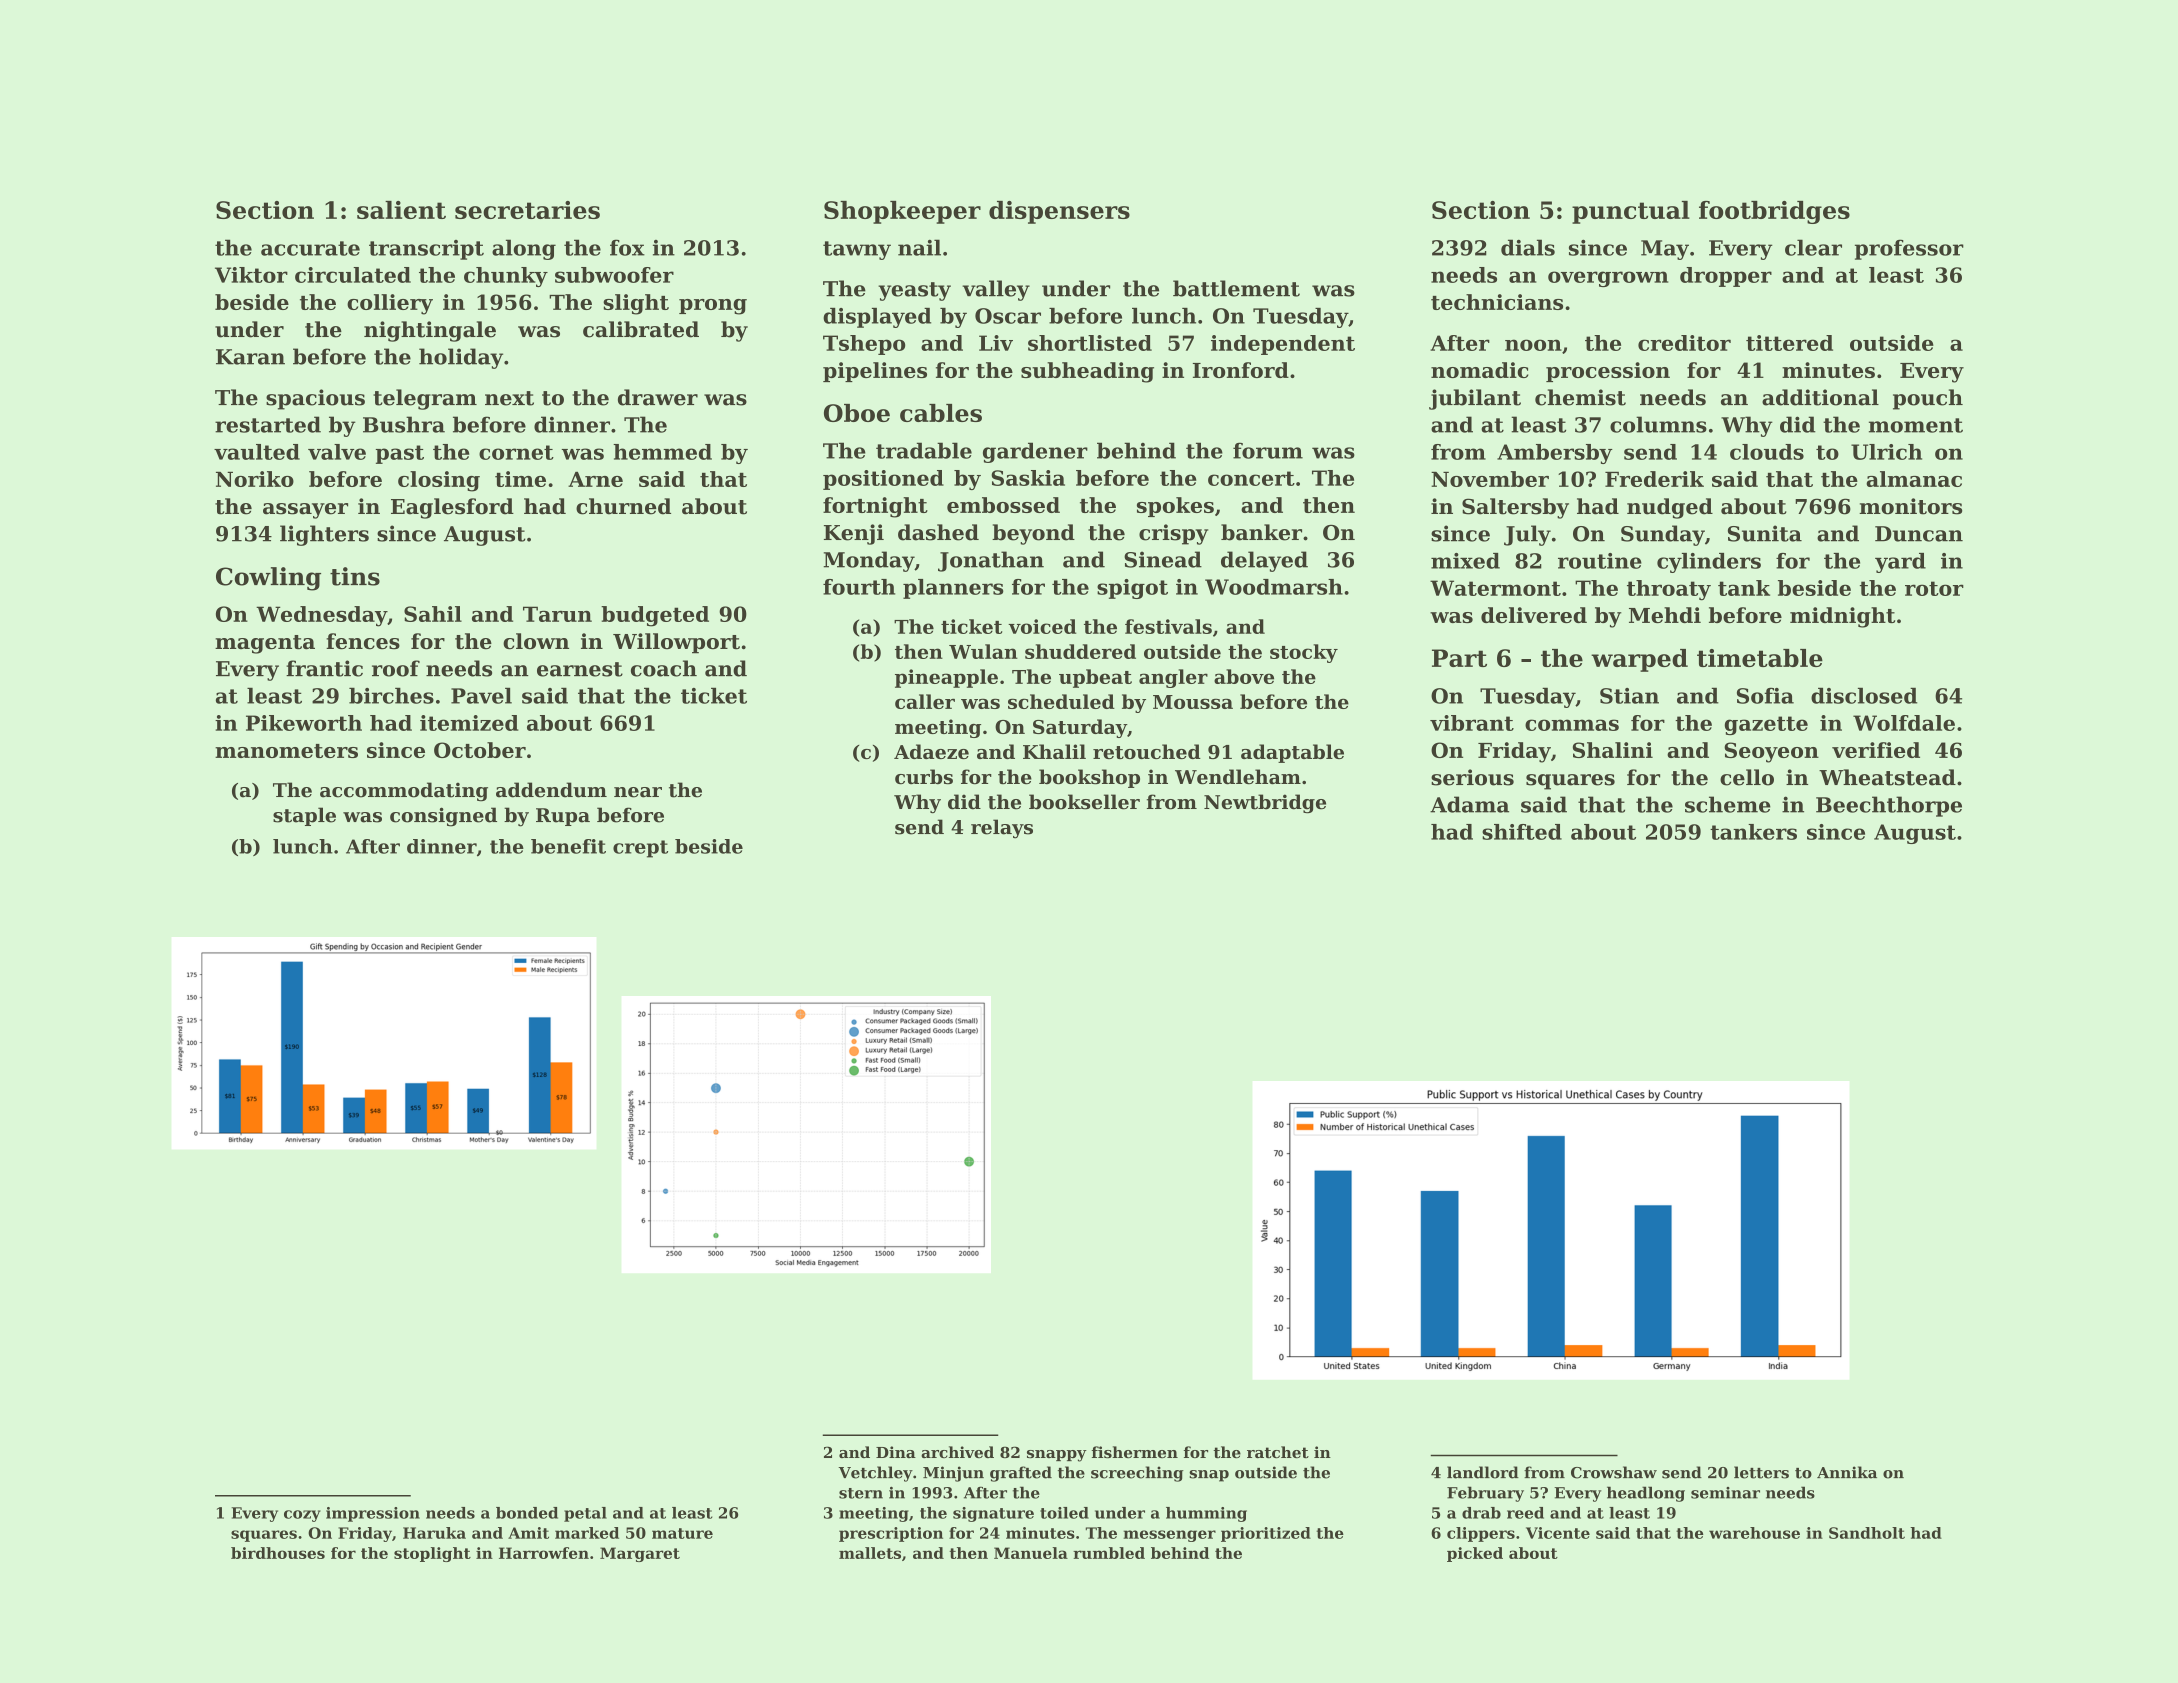  I want to click on warped, so click(1639, 660).
